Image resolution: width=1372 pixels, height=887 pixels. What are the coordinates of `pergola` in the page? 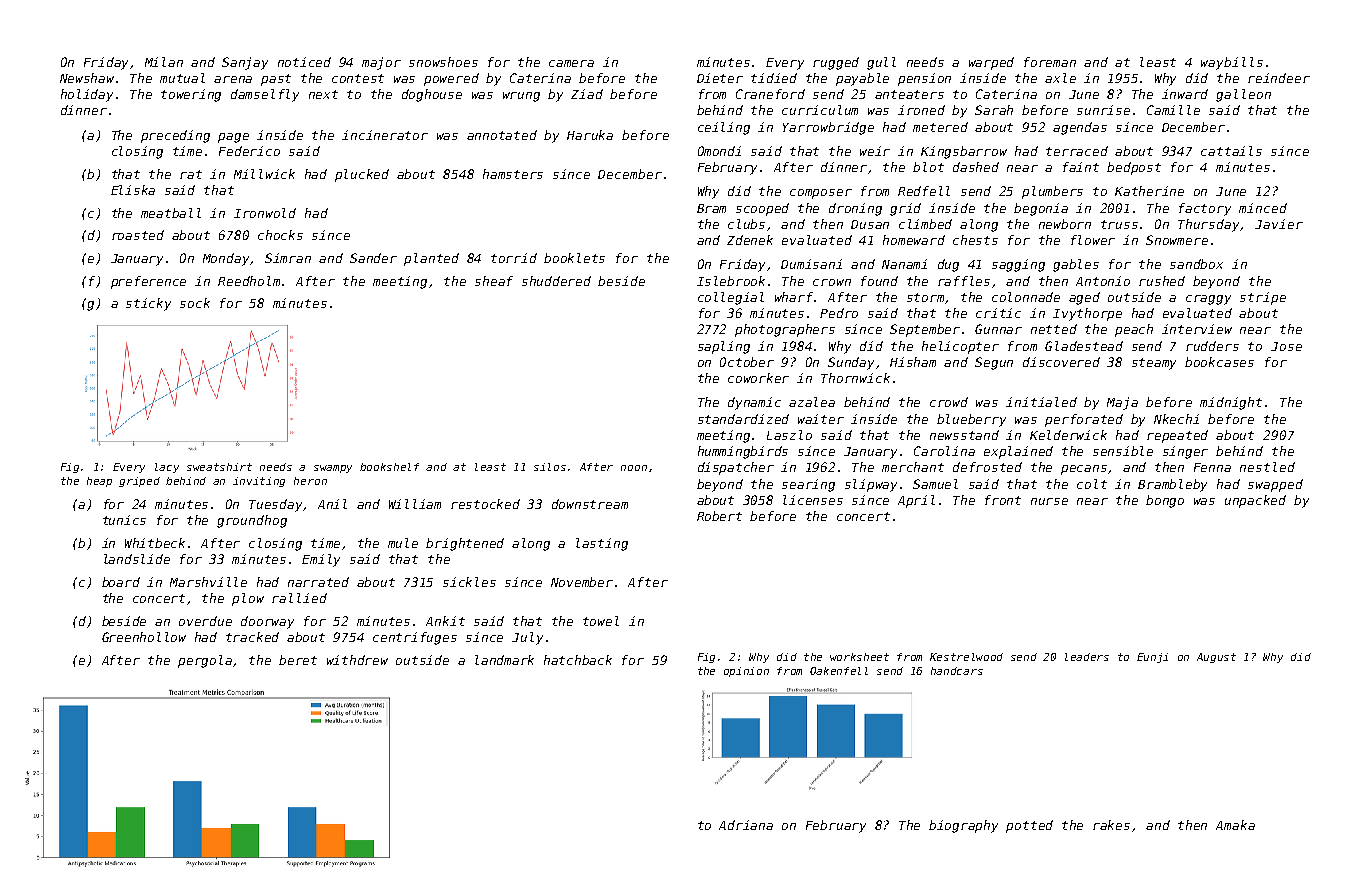 It's located at (206, 661).
